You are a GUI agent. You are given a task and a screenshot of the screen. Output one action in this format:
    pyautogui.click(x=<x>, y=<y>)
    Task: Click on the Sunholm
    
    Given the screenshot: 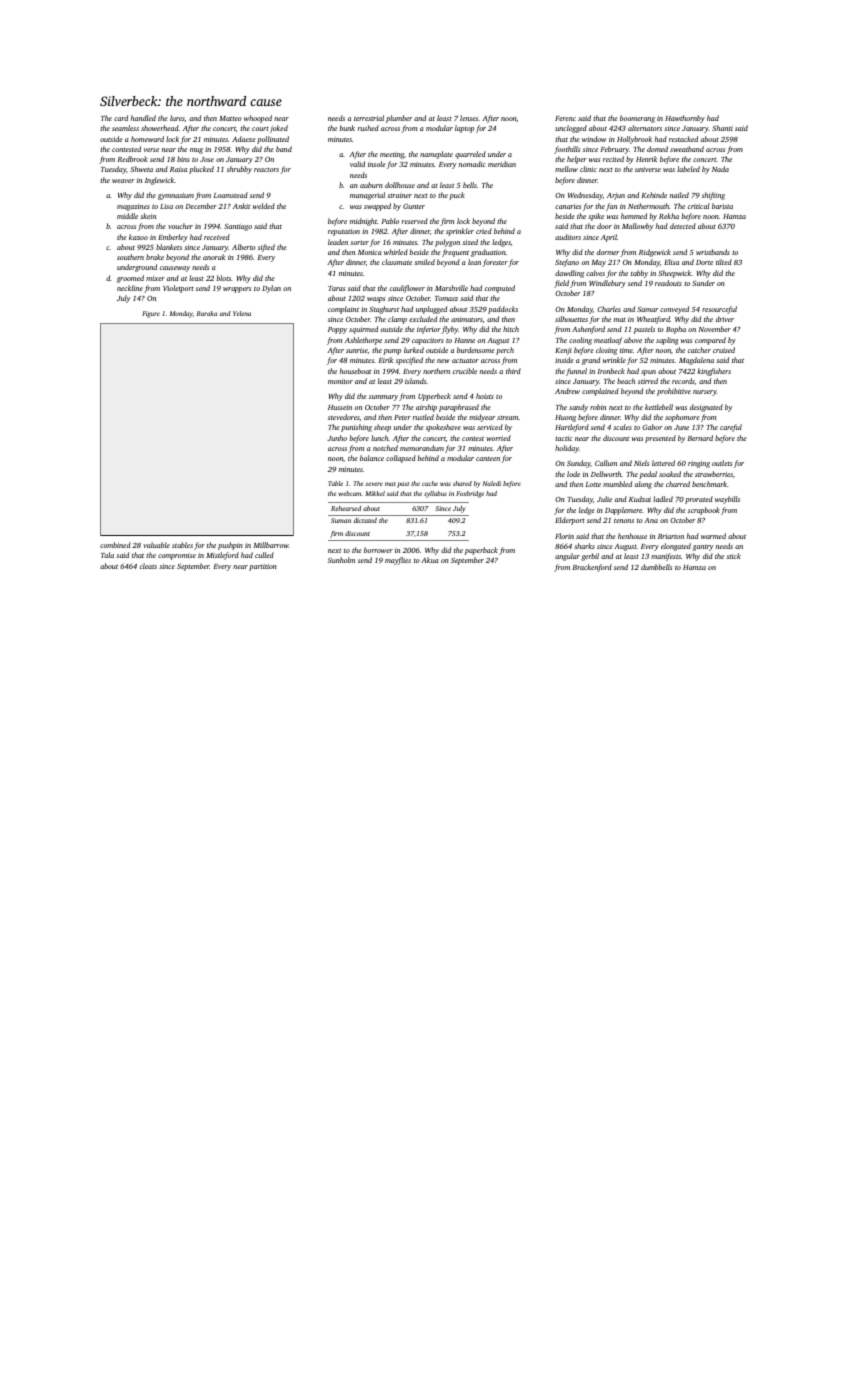 What is the action you would take?
    pyautogui.click(x=341, y=560)
